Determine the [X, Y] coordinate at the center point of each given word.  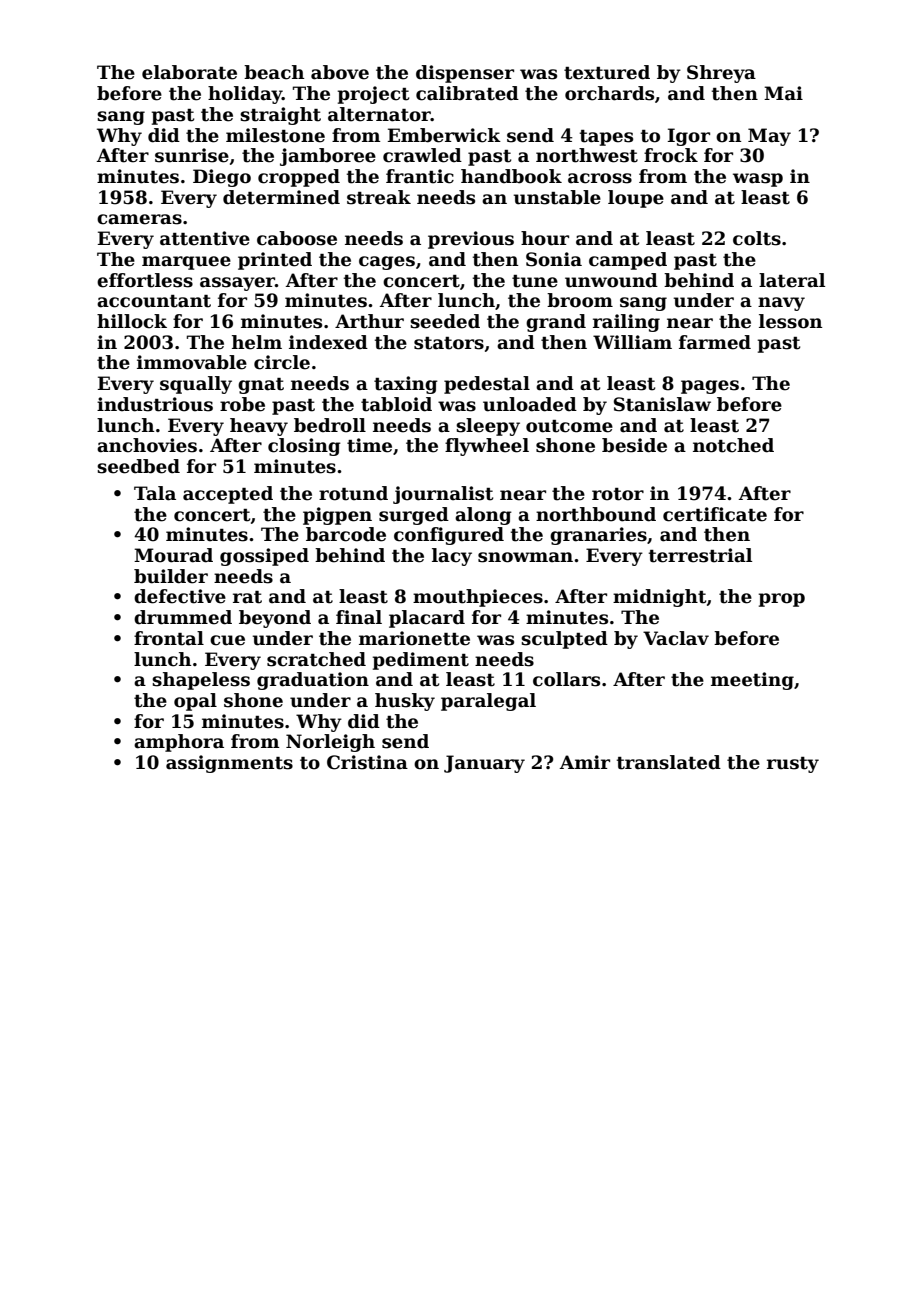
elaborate [189, 72]
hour [545, 238]
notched [733, 445]
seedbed [138, 466]
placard [427, 619]
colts [757, 238]
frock [671, 155]
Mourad [173, 555]
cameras [139, 219]
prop [782, 600]
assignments [229, 764]
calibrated [467, 93]
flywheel [487, 447]
